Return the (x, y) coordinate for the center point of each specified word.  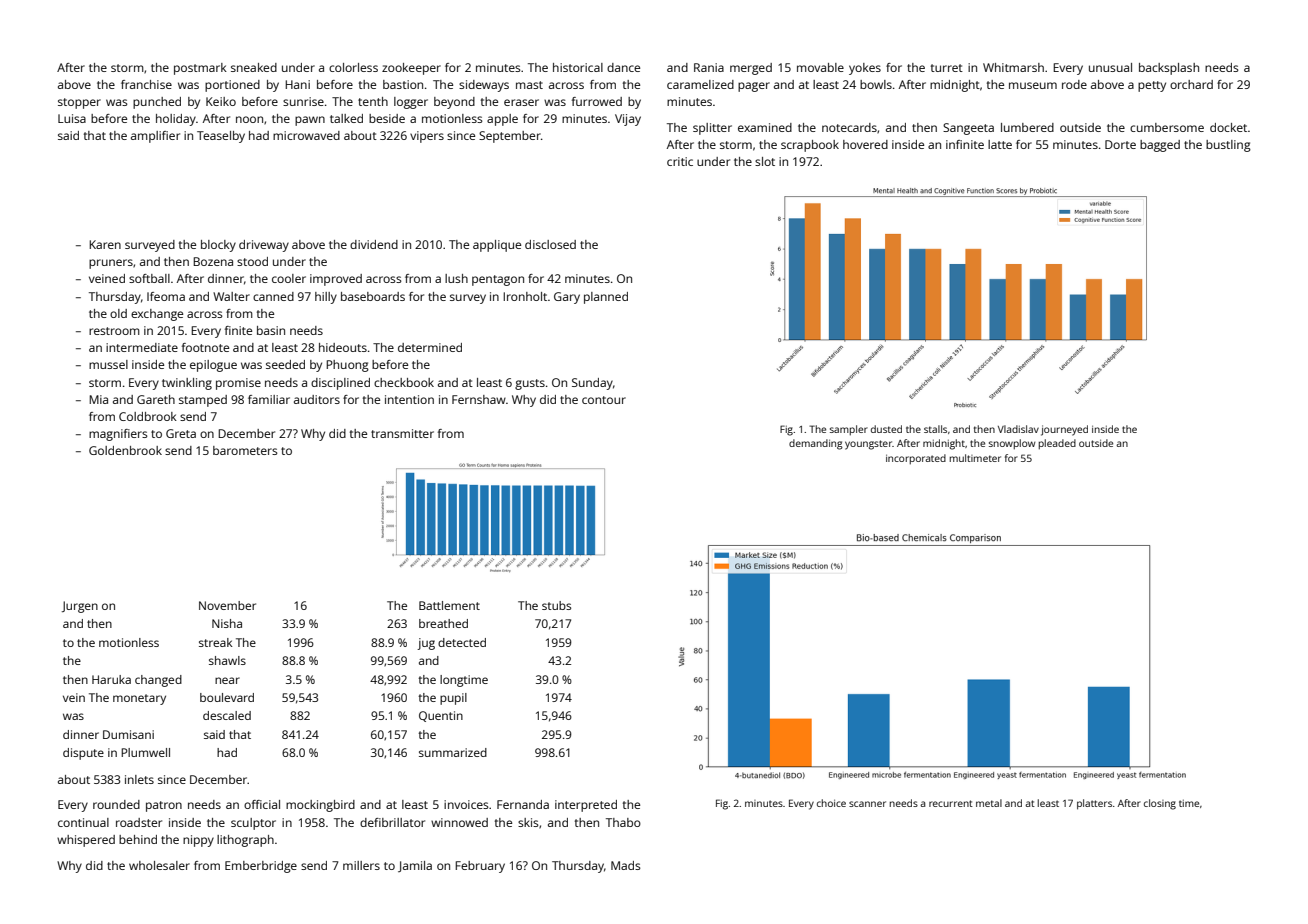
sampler (849, 430)
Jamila (415, 866)
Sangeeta (968, 129)
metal (989, 803)
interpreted (586, 806)
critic (680, 161)
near (227, 680)
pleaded (1057, 444)
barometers (245, 450)
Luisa (72, 118)
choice (831, 803)
